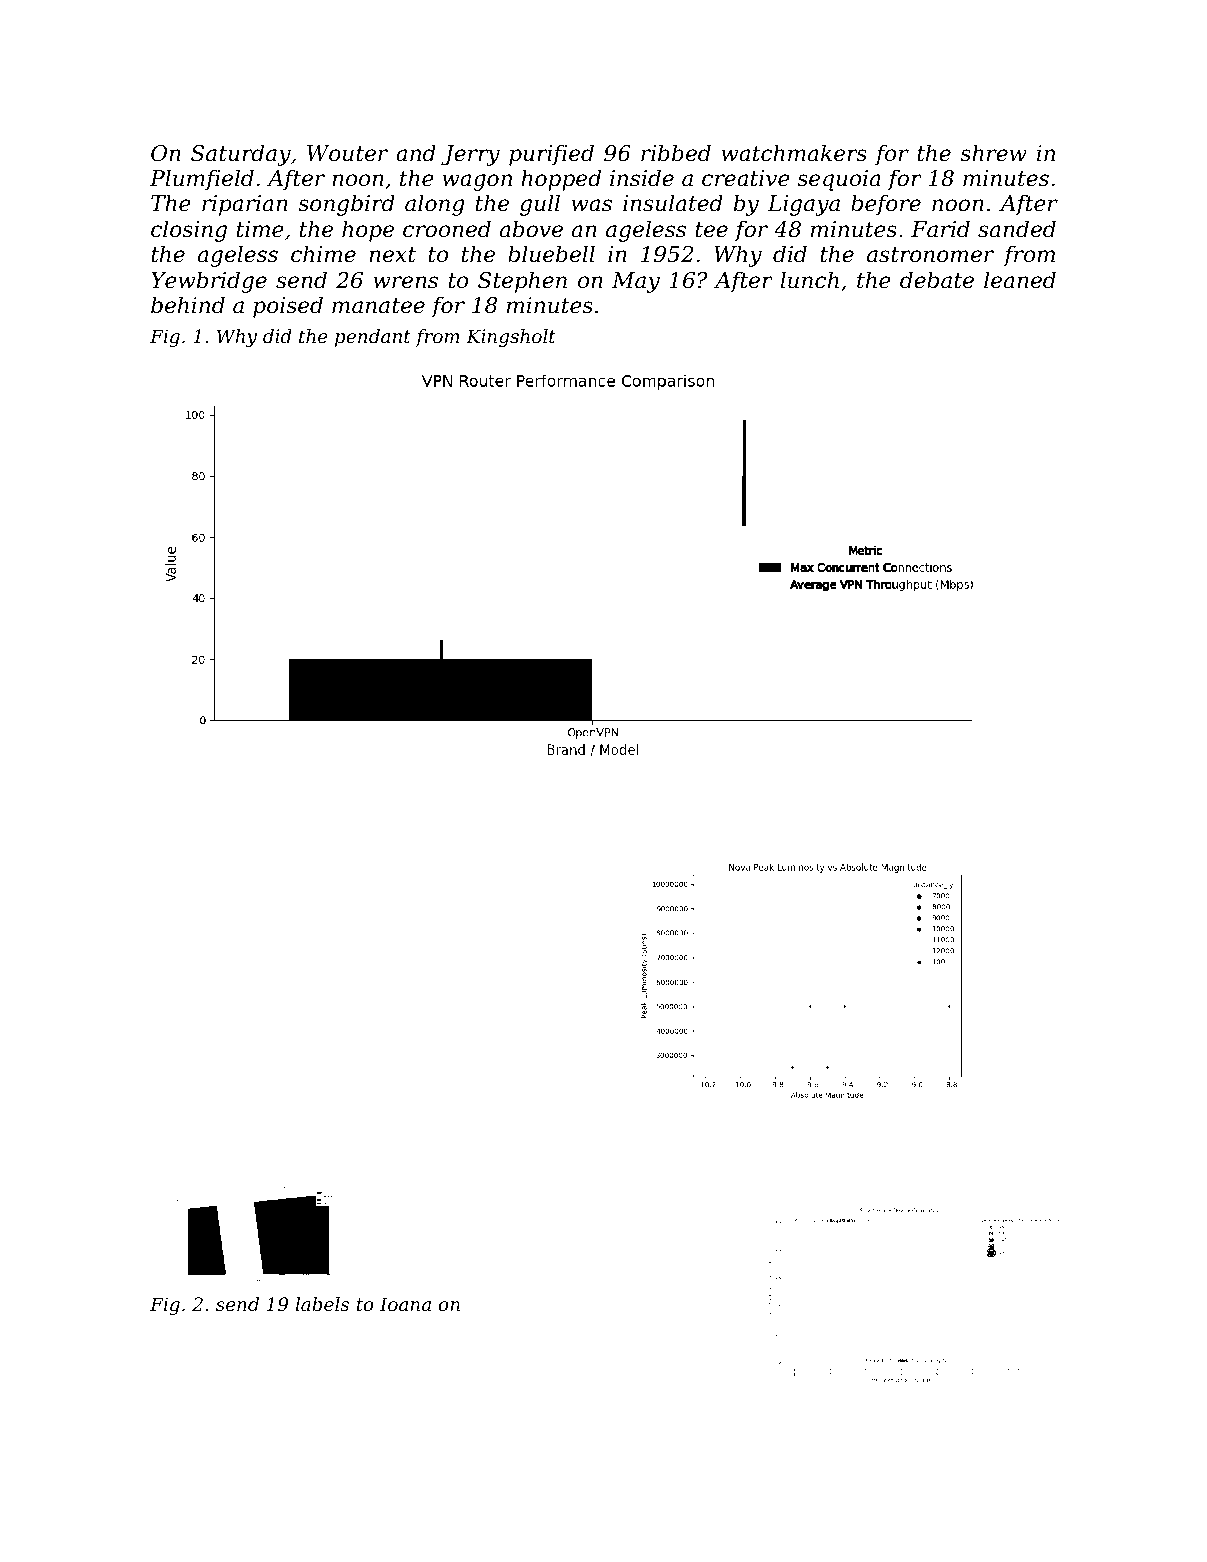 The width and height of the document is (1207, 1562). What do you see at coordinates (347, 153) in the document?
I see `Wouter` at bounding box center [347, 153].
